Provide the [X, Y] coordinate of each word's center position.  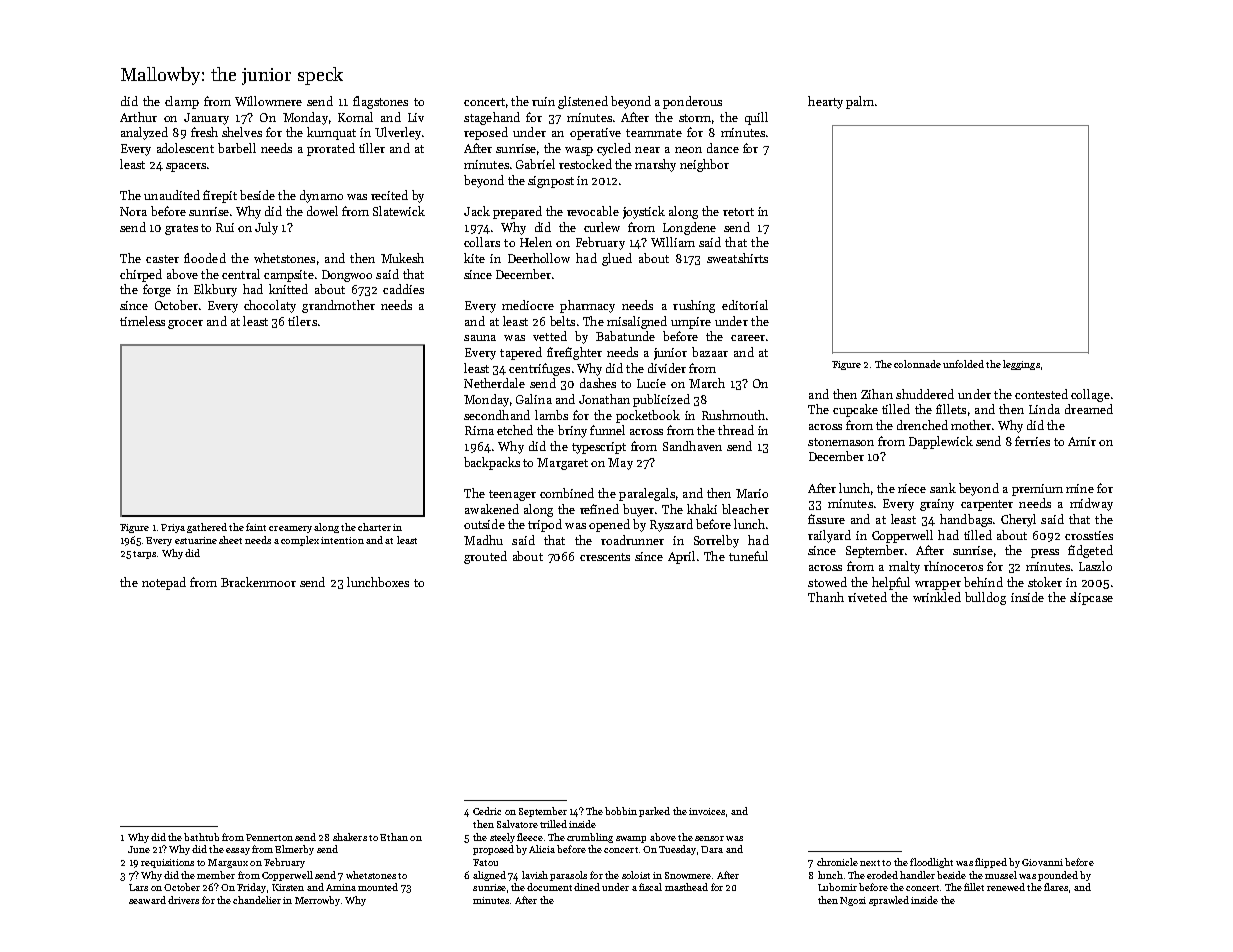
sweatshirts [737, 258]
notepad [164, 583]
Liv [416, 117]
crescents [605, 557]
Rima [479, 430]
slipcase [1091, 598]
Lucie [651, 383]
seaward [147, 900]
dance [723, 148]
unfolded [963, 364]
